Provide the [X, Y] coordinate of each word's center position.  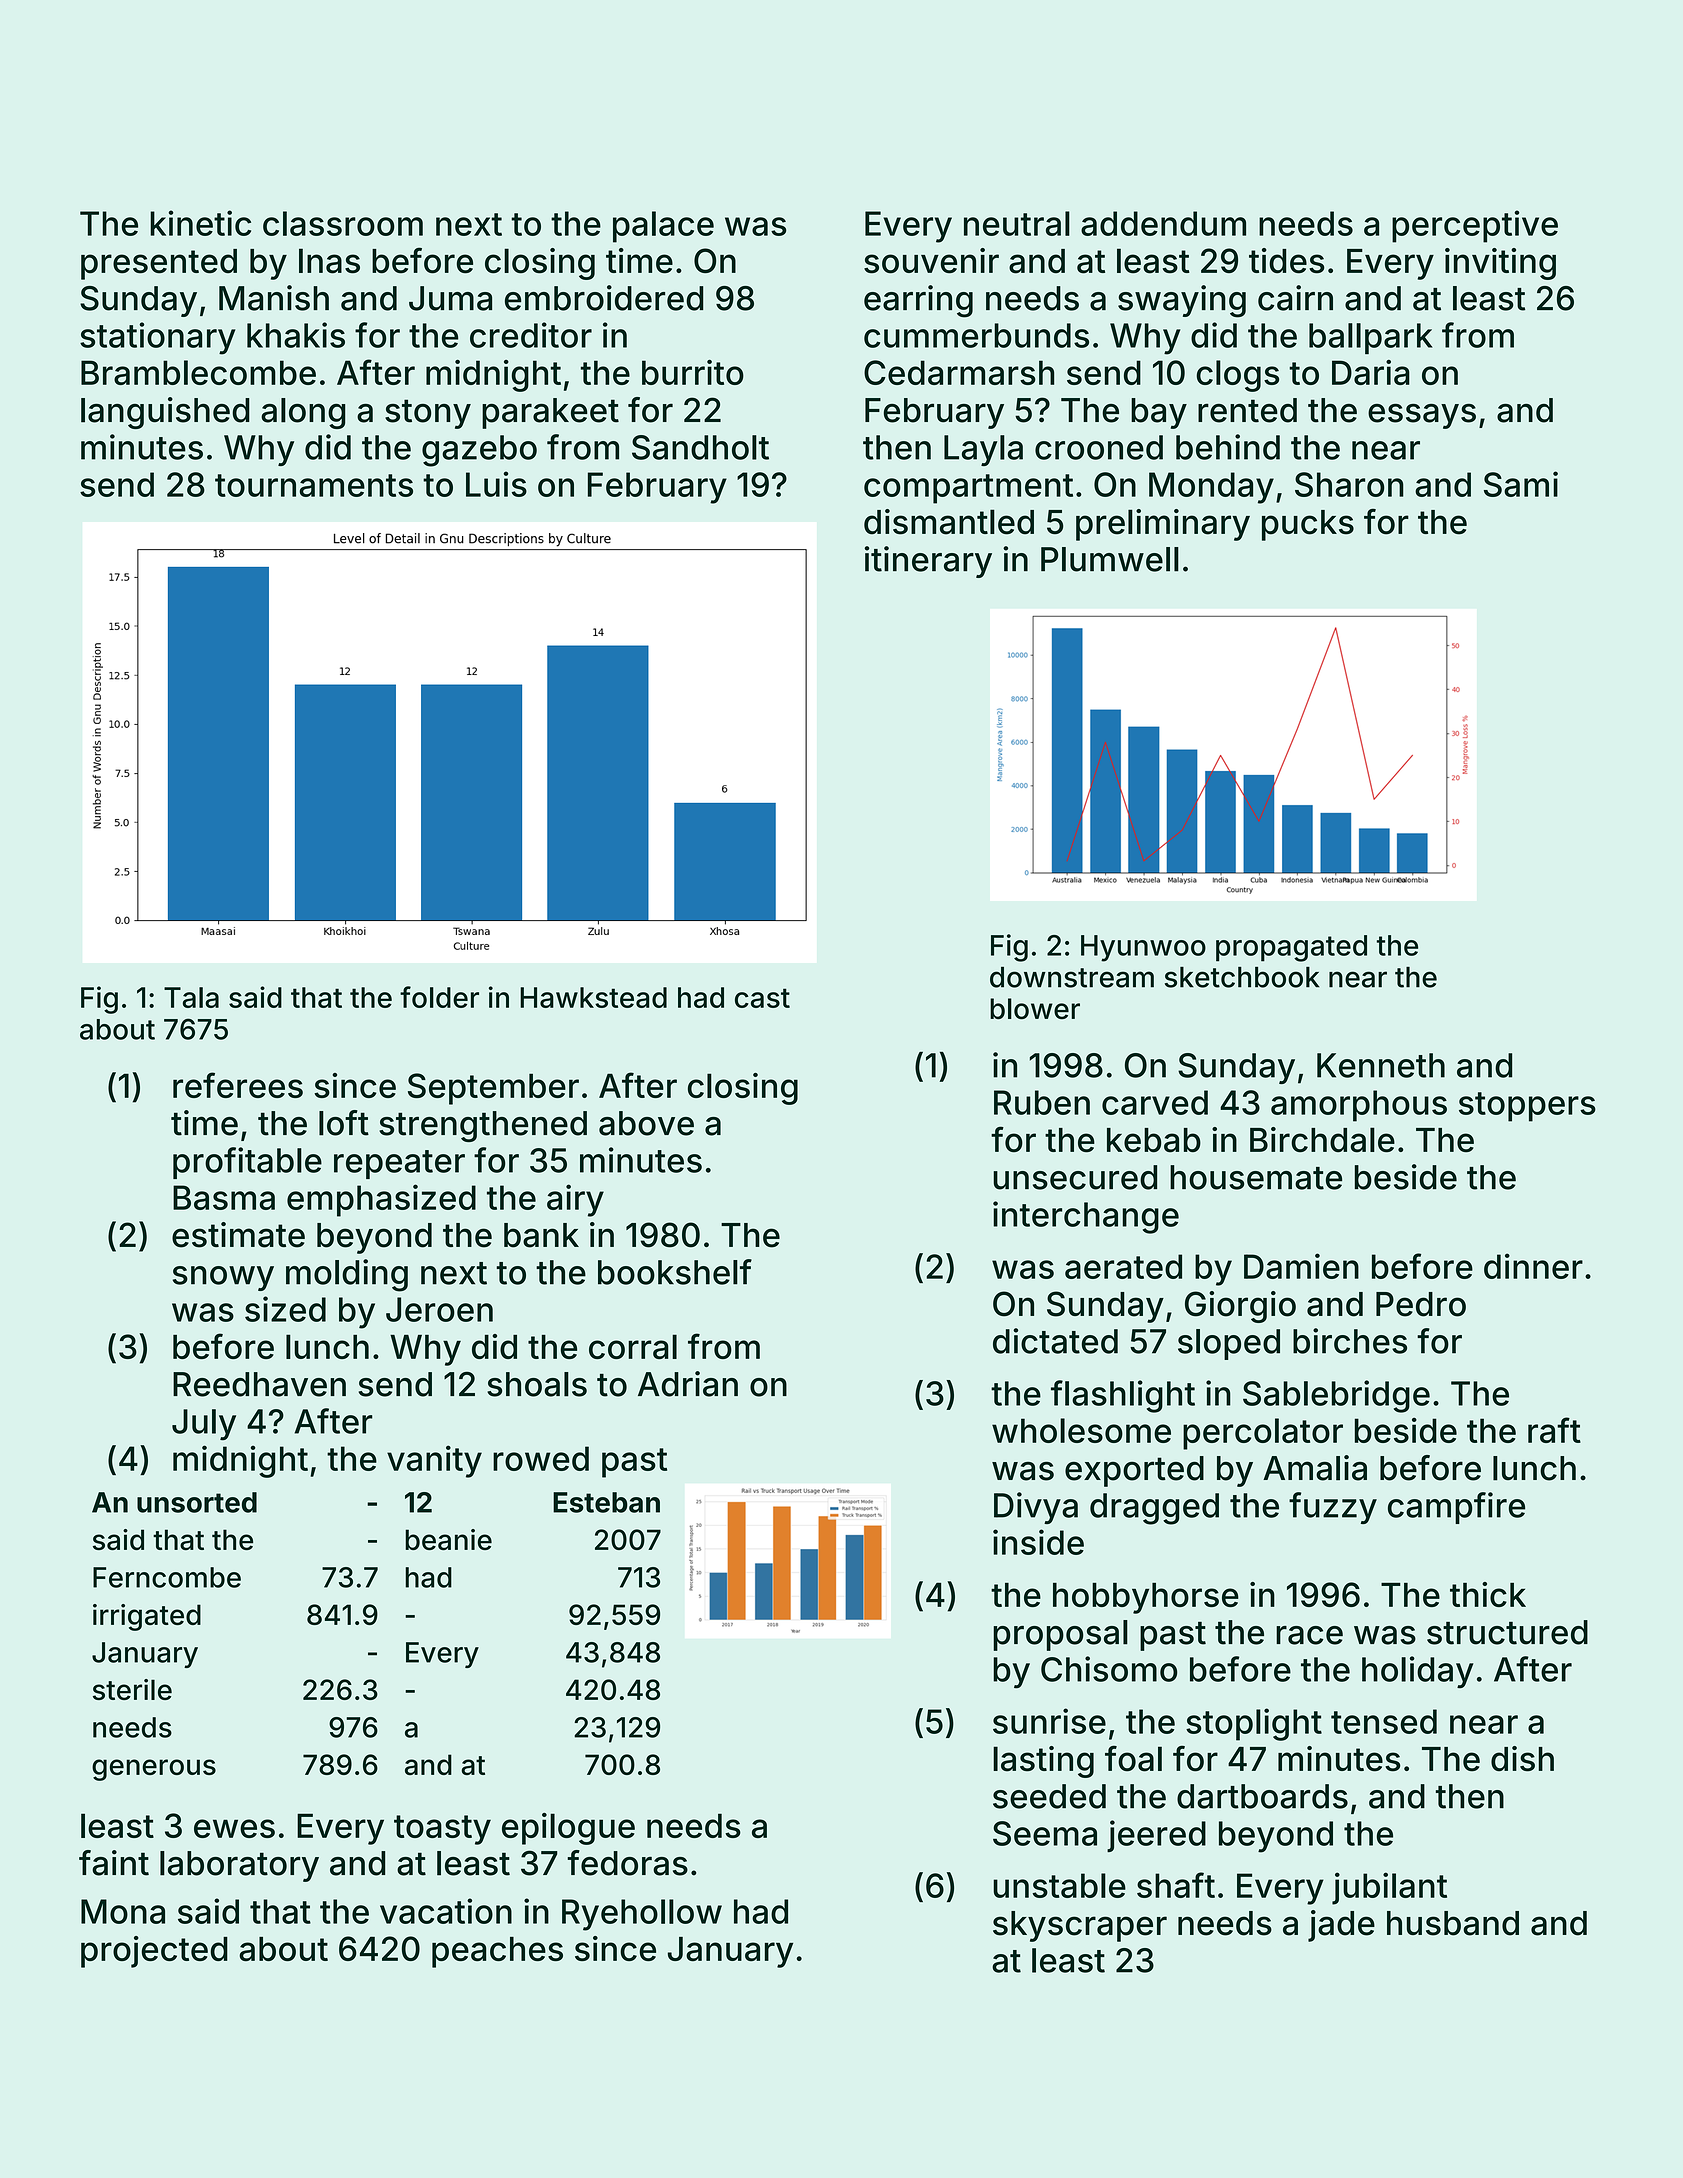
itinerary [928, 562]
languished [165, 413]
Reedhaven [259, 1384]
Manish [274, 298]
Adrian [688, 1384]
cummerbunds [976, 335]
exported [1134, 1471]
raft [1554, 1430]
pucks [1308, 525]
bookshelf [675, 1272]
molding [347, 1275]
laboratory [239, 1866]
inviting [1500, 264]
